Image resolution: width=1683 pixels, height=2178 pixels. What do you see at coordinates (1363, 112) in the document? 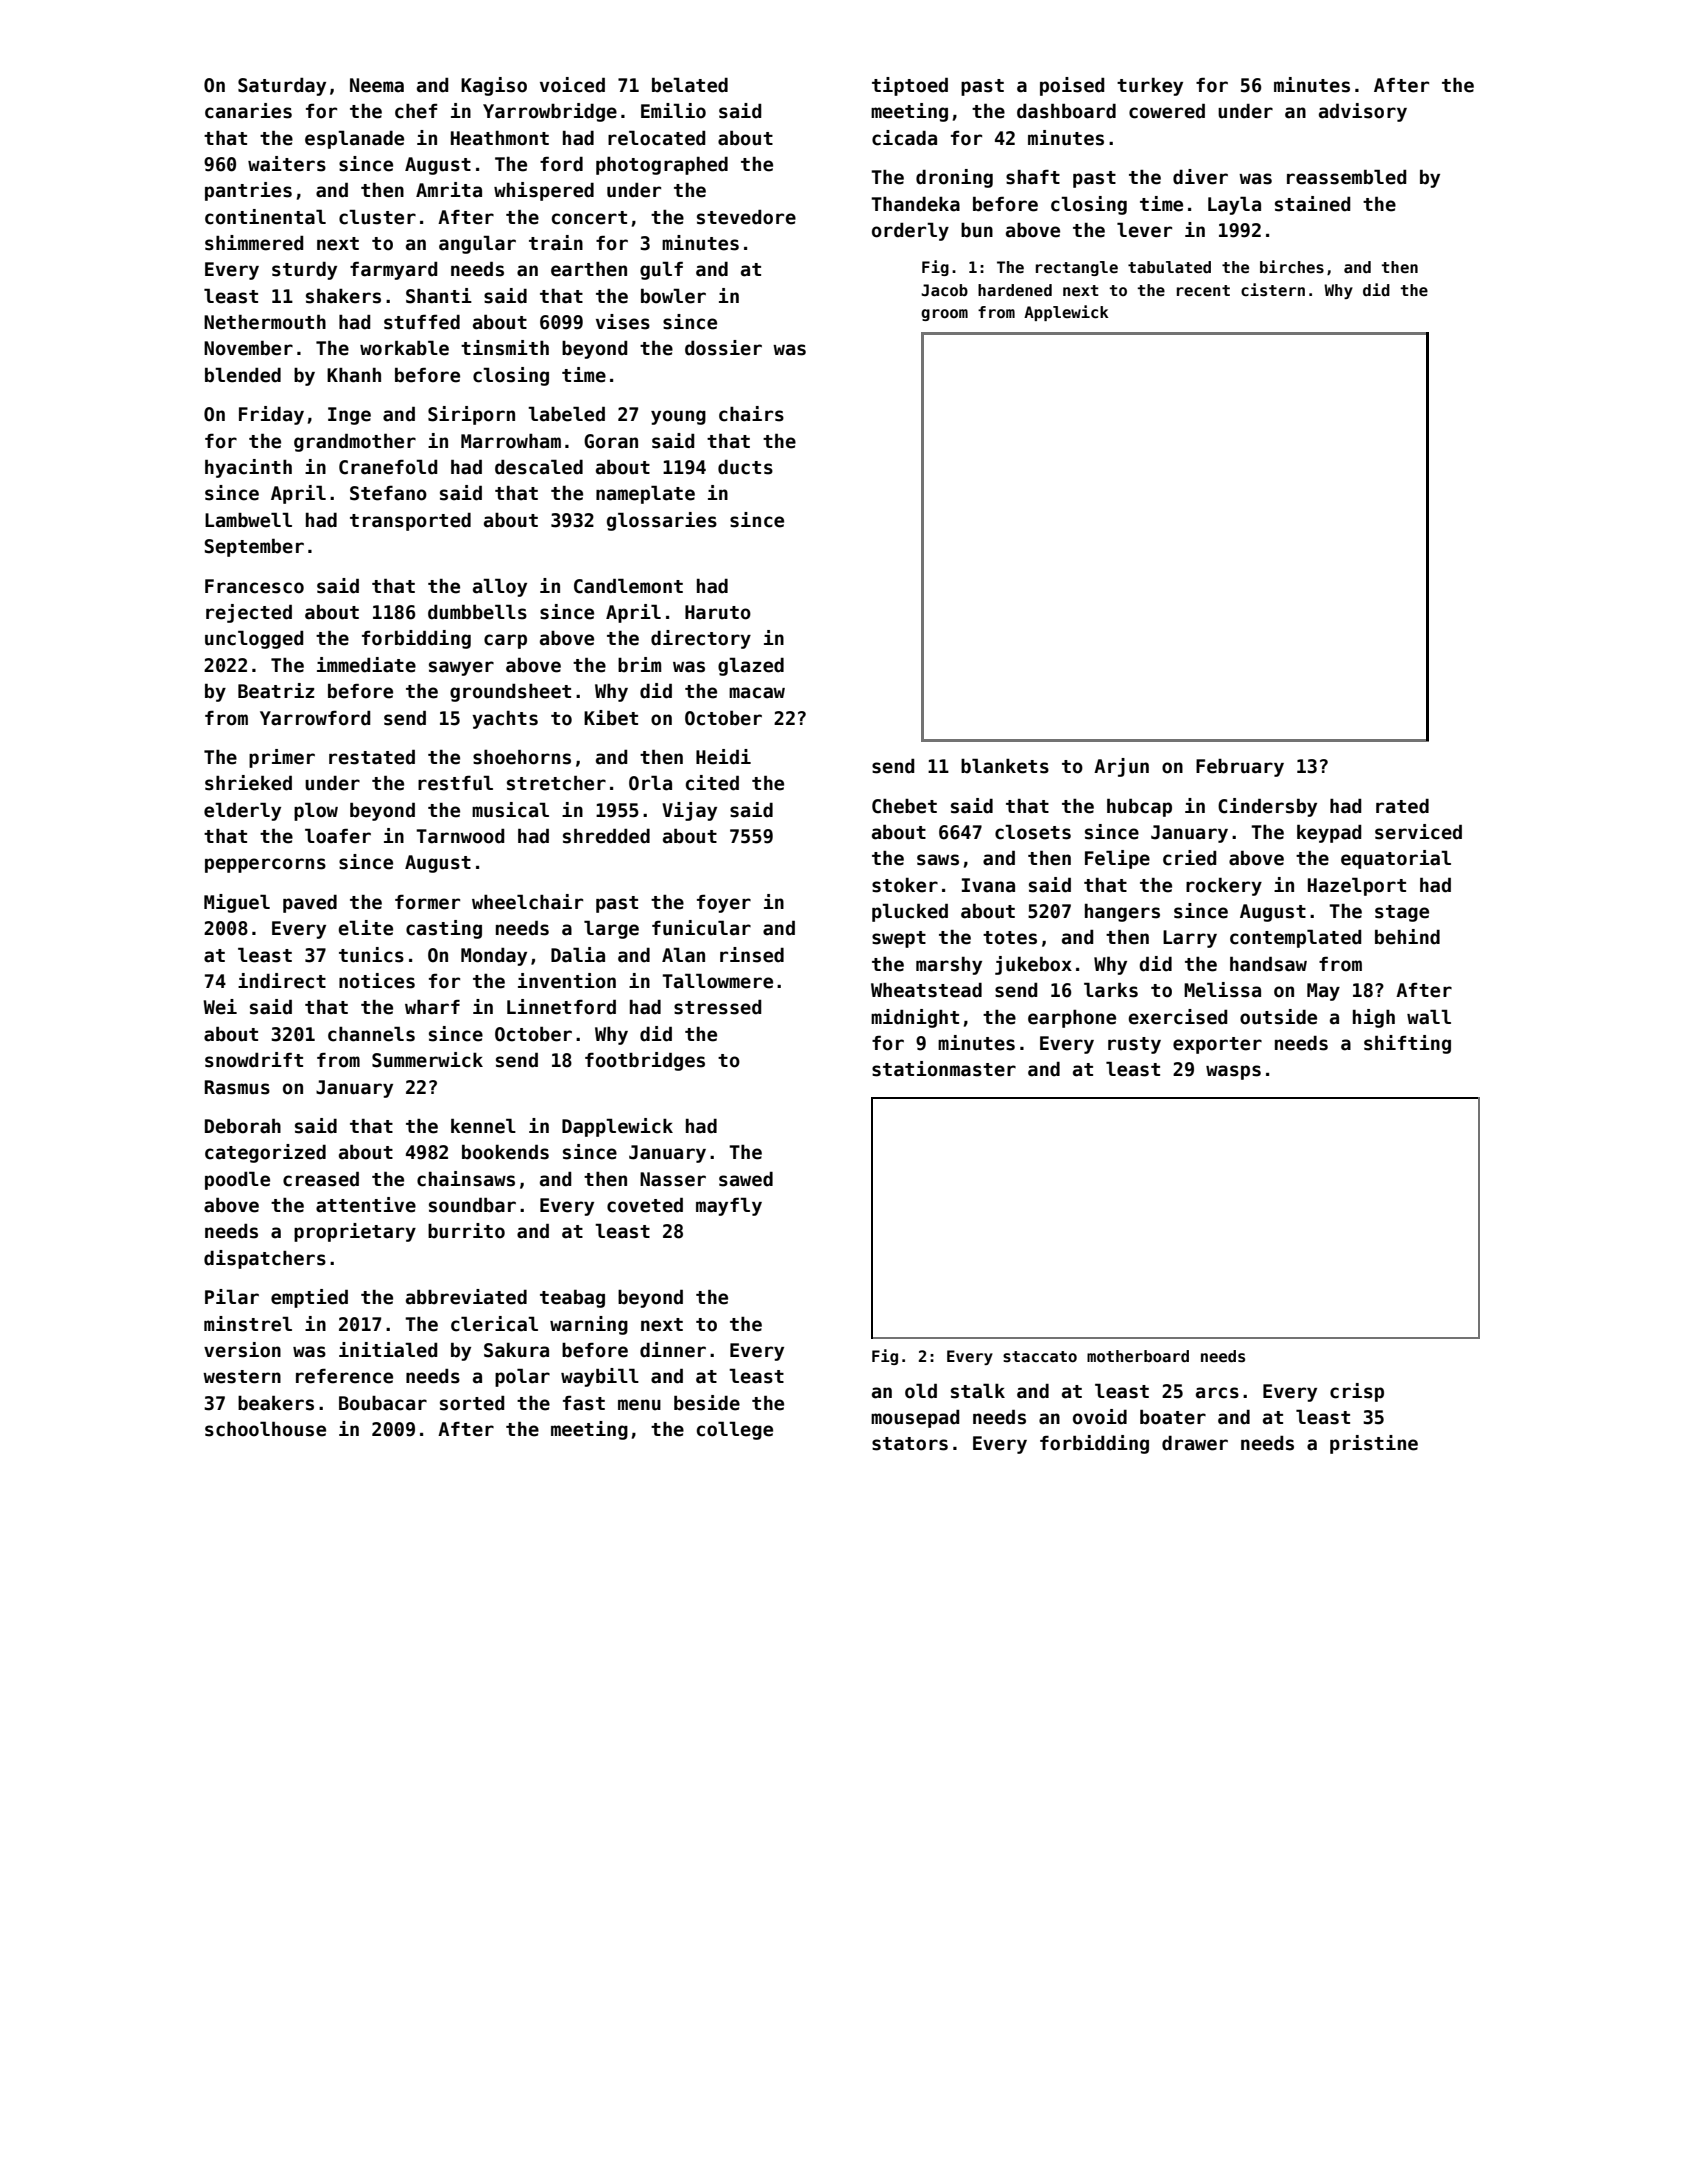
I see `advisory` at bounding box center [1363, 112].
